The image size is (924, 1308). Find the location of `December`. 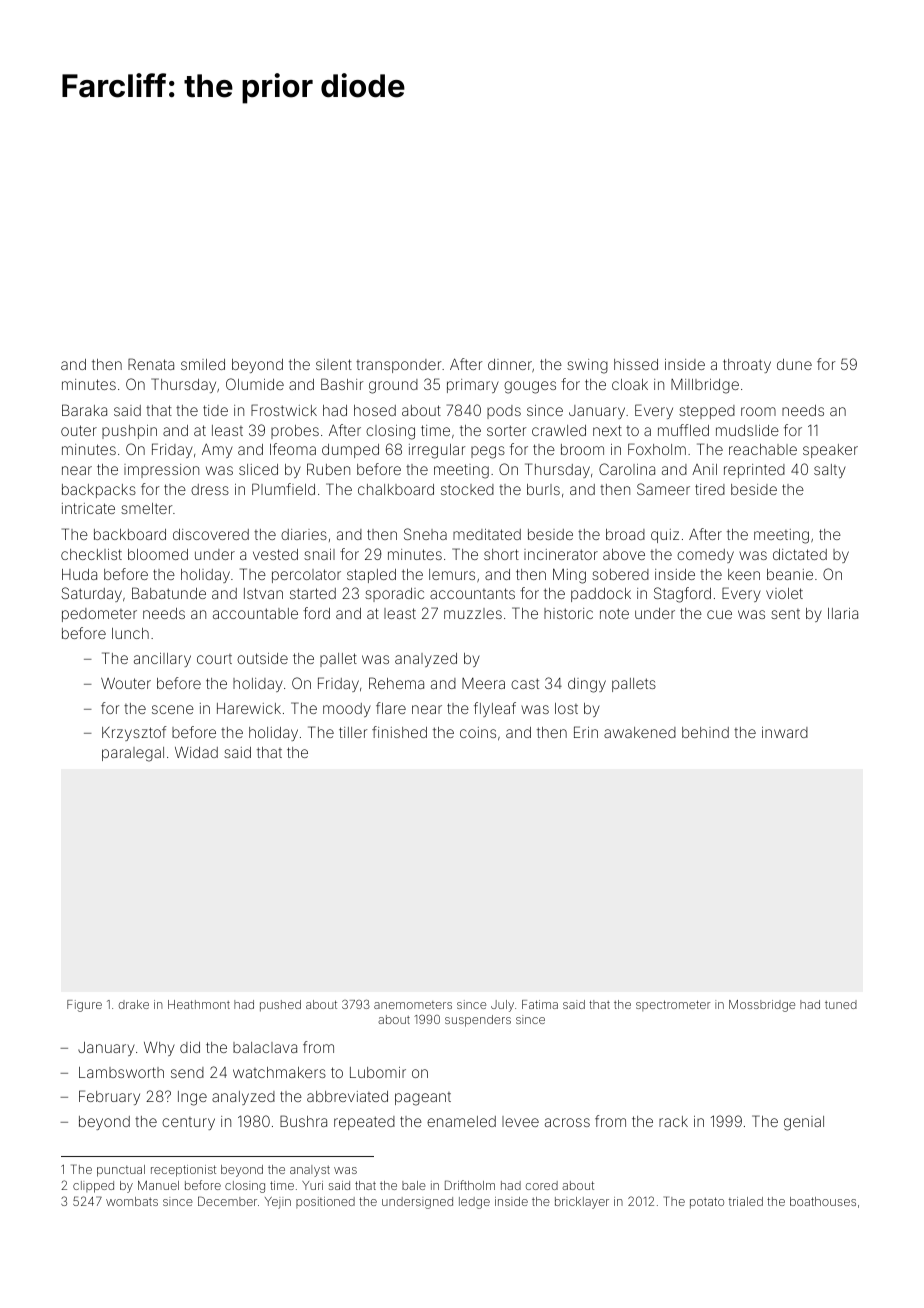

December is located at coordinates (227, 1201).
